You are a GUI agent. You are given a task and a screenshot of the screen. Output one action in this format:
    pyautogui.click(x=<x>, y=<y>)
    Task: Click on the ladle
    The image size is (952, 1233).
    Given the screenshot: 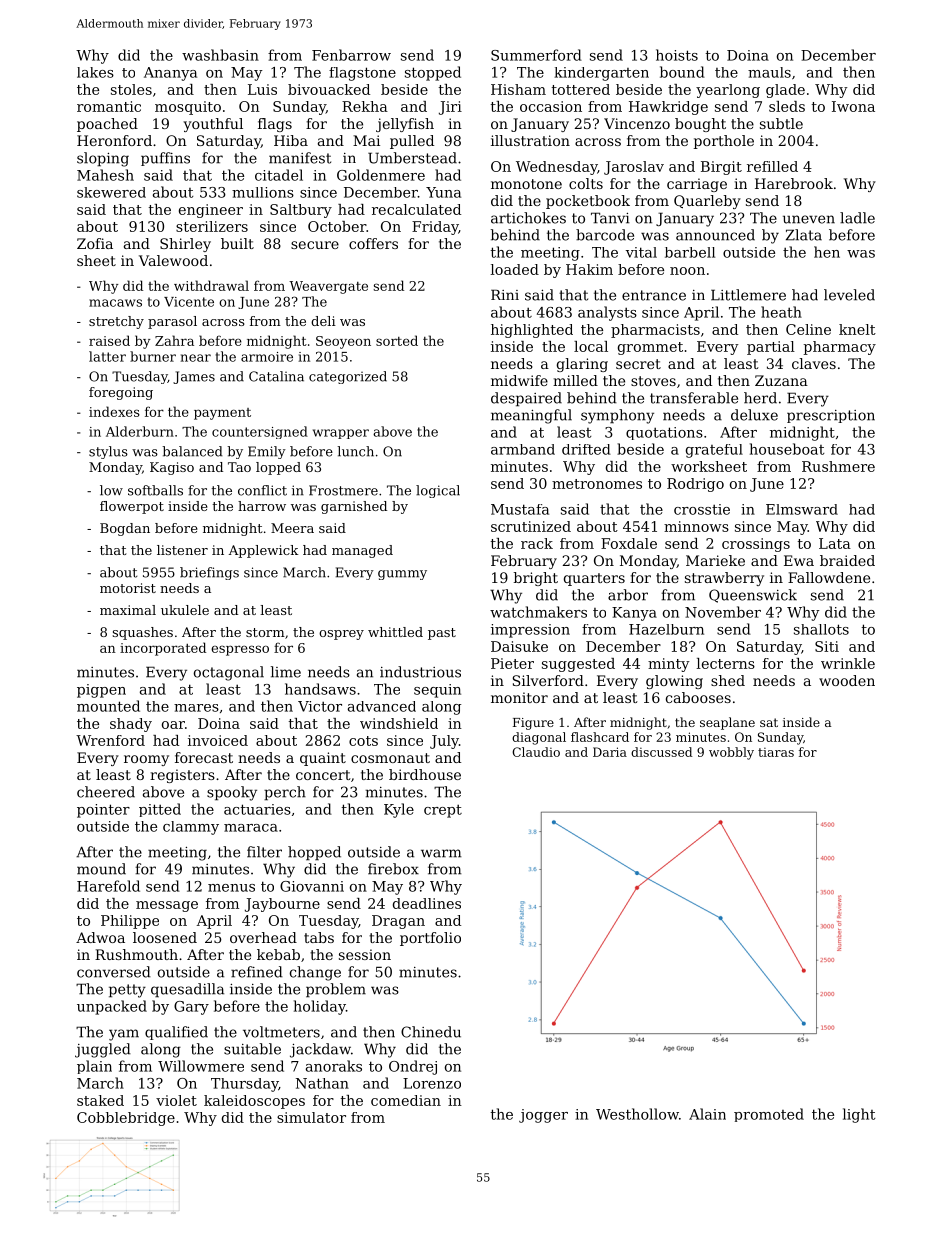 What is the action you would take?
    pyautogui.click(x=857, y=218)
